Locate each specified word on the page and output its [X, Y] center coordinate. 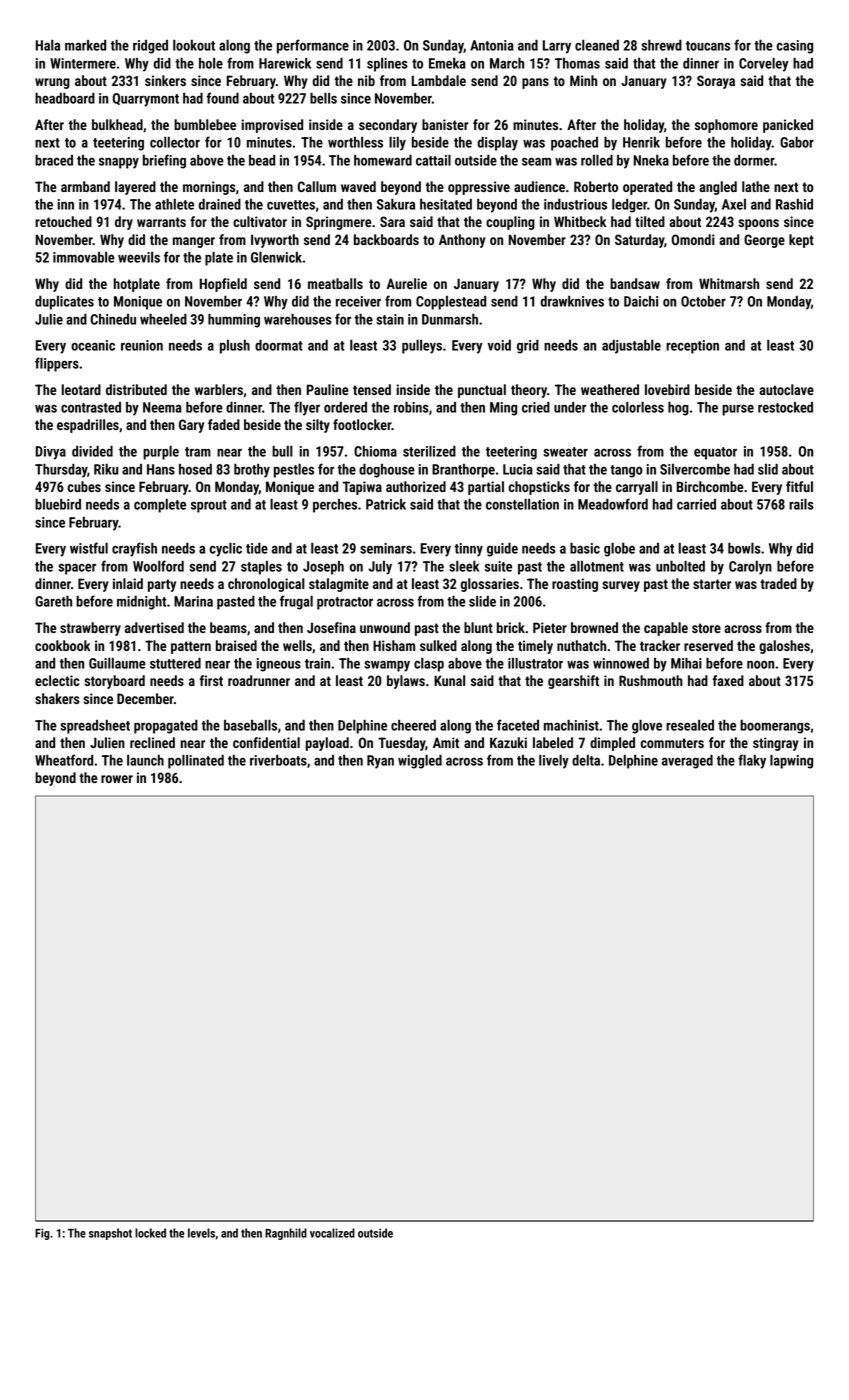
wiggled [420, 761]
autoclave [786, 389]
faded [224, 424]
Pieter [550, 627]
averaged [687, 761]
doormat [279, 345]
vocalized [332, 1233]
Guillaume [117, 663]
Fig [42, 1234]
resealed [690, 725]
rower [117, 779]
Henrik [641, 142]
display [498, 144]
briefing [164, 161]
